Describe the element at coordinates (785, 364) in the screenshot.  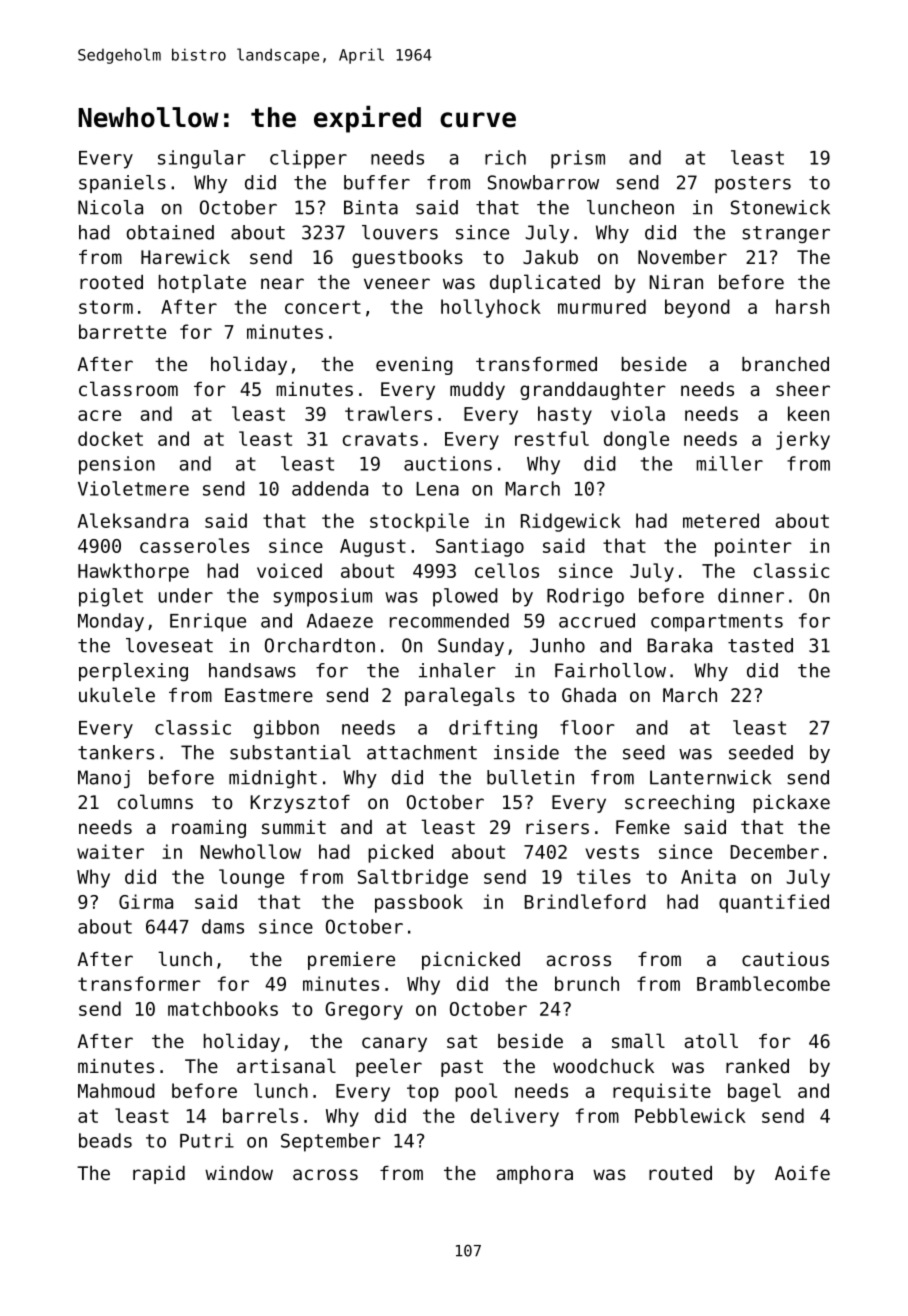
I see `branched` at that location.
